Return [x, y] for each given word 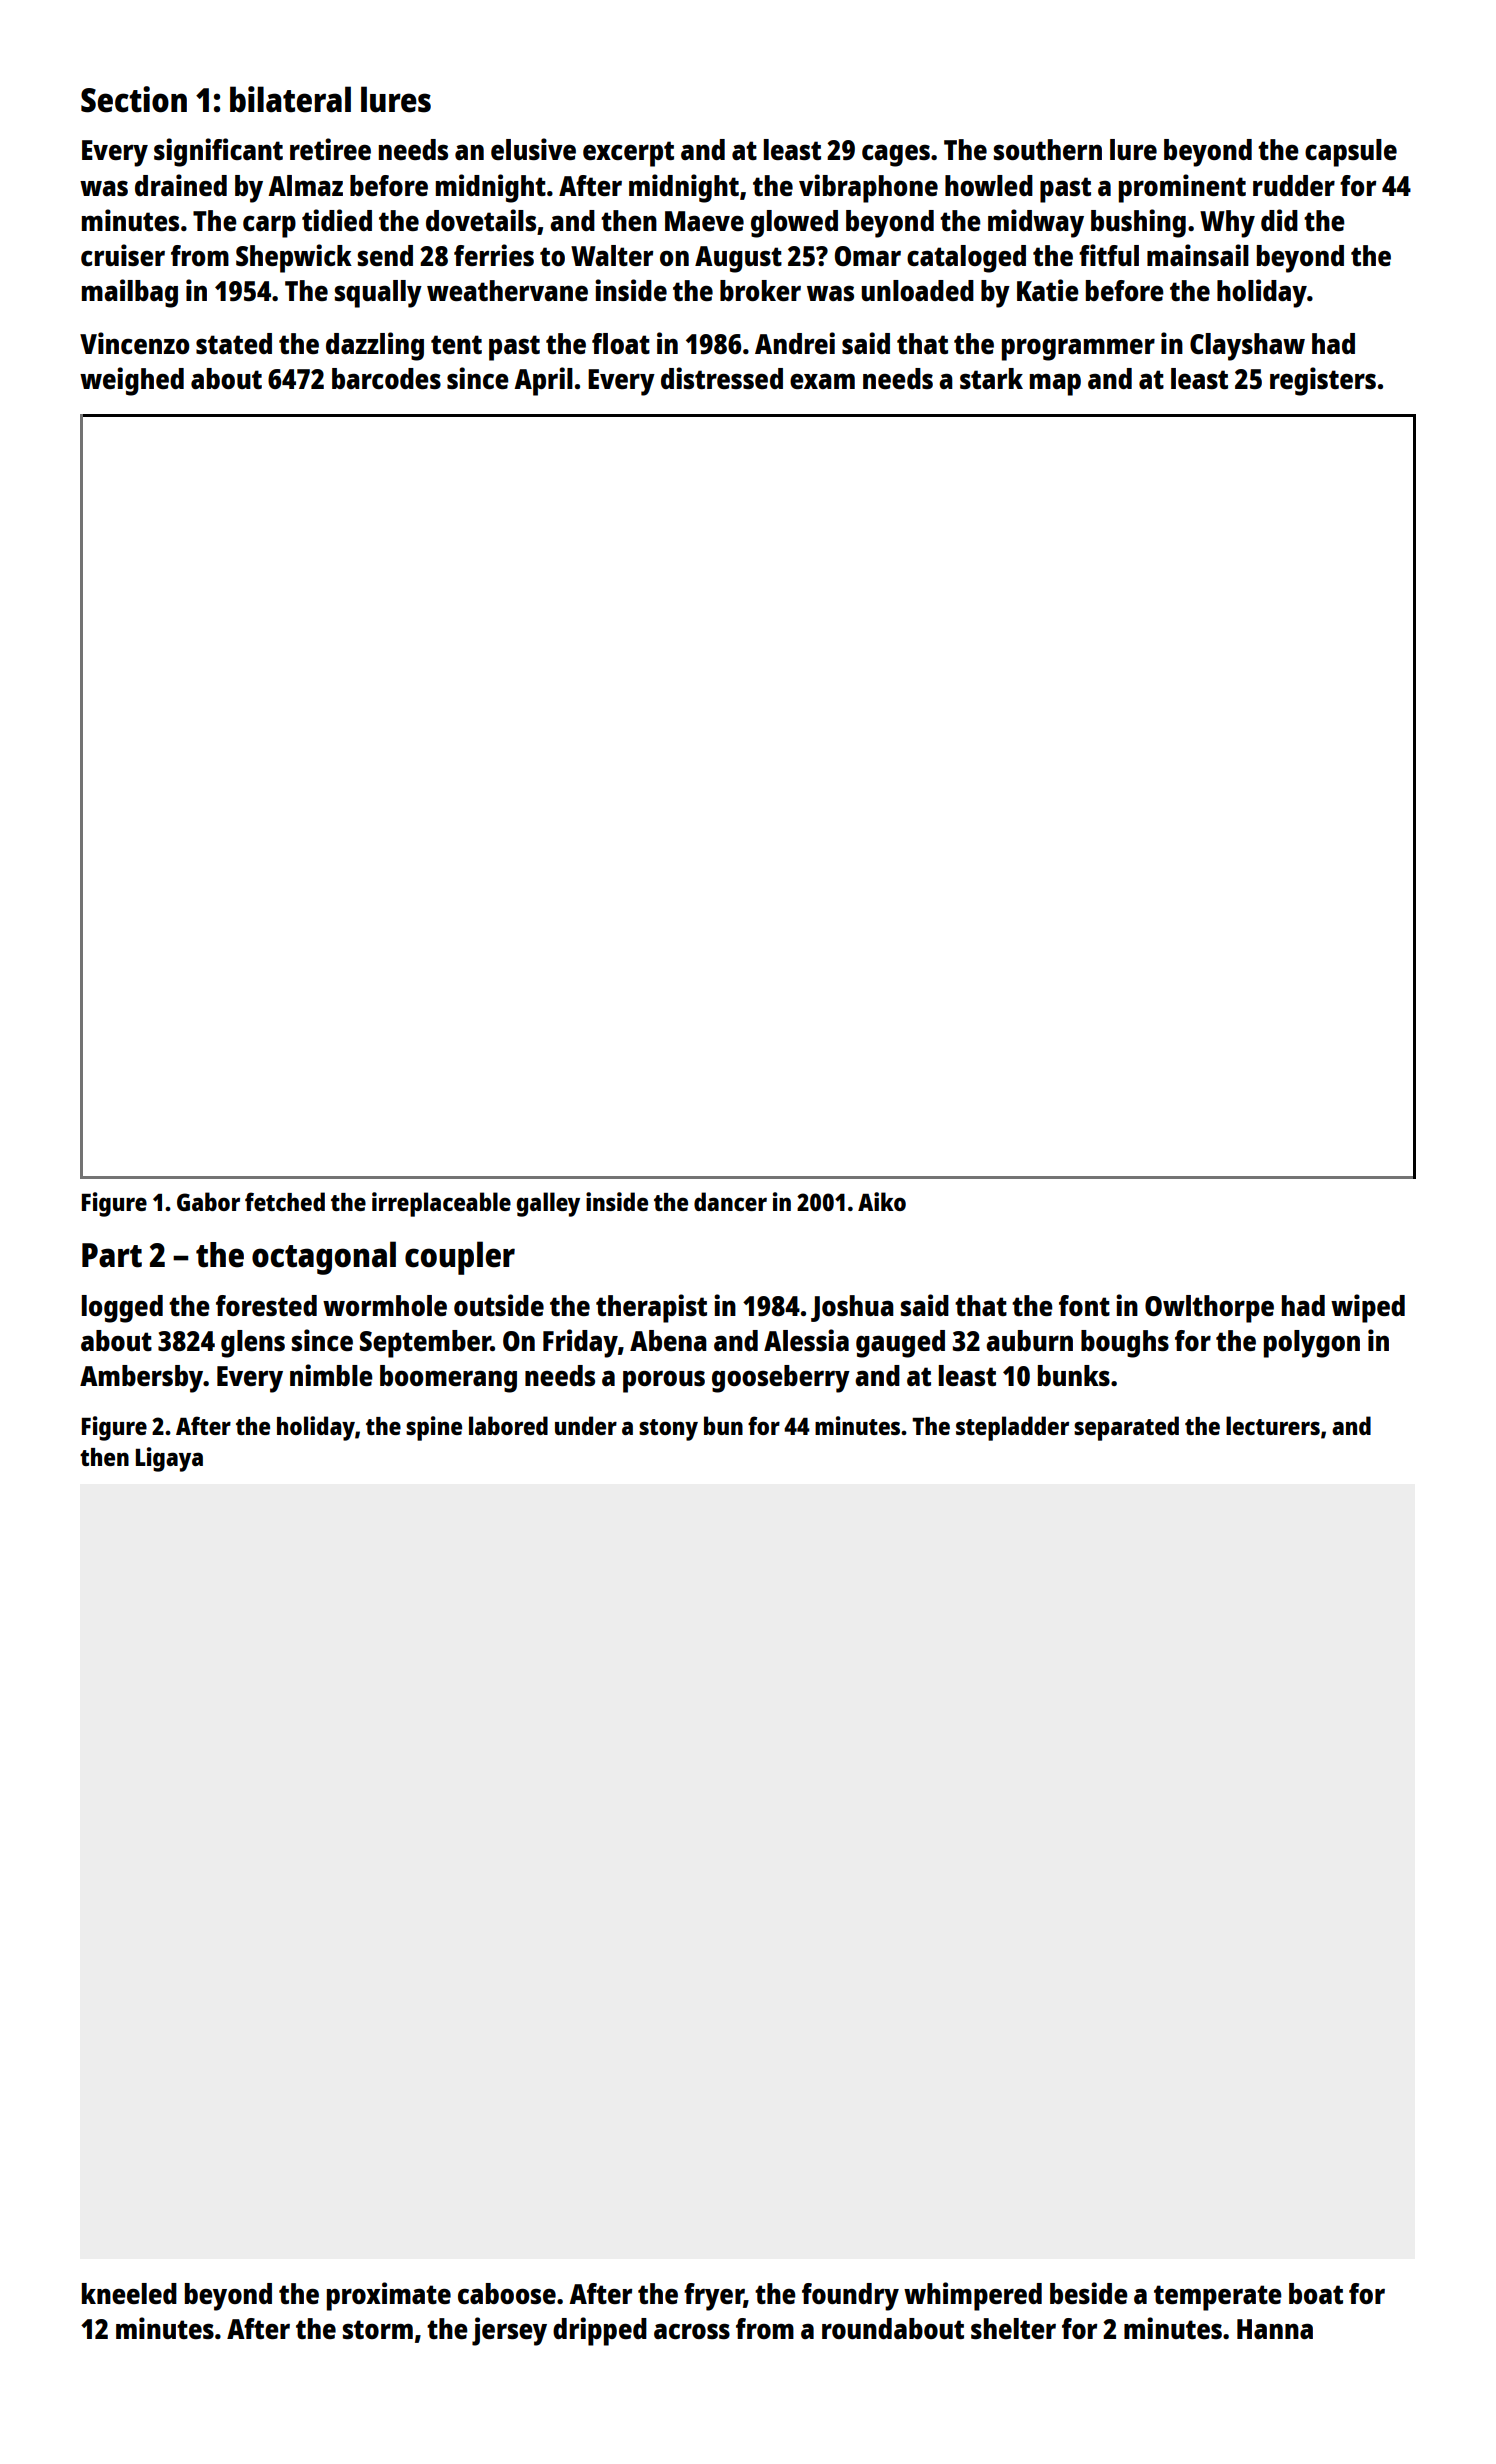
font [1084, 1305]
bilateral [290, 99]
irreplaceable [441, 1204]
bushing [1138, 223]
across [692, 2331]
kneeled [129, 2293]
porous [664, 1381]
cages [896, 155]
